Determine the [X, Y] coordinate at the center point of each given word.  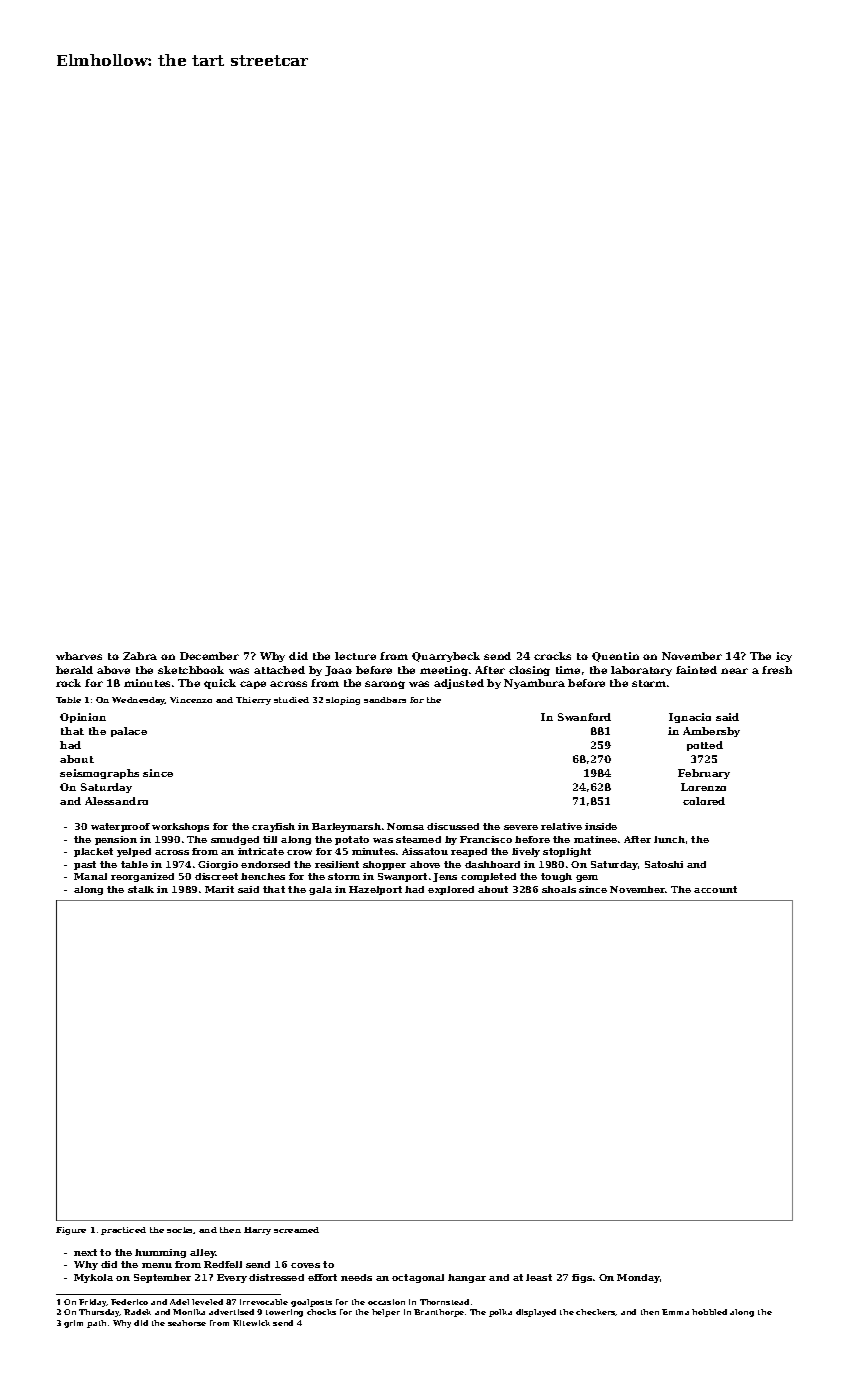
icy [784, 657]
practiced [123, 1231]
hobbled [709, 1312]
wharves [79, 656]
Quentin [615, 657]
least [539, 1277]
